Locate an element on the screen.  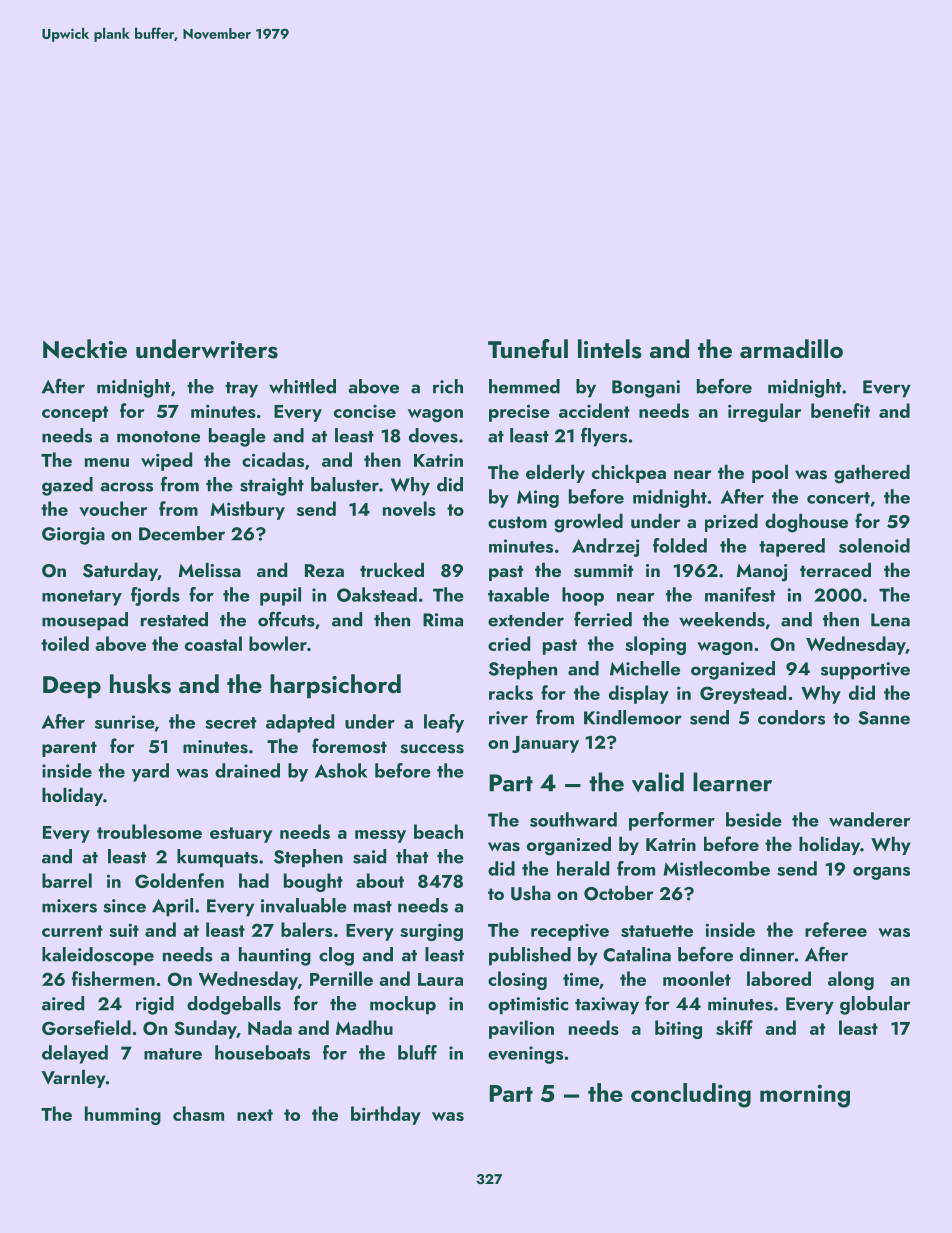
novels is located at coordinates (409, 509).
